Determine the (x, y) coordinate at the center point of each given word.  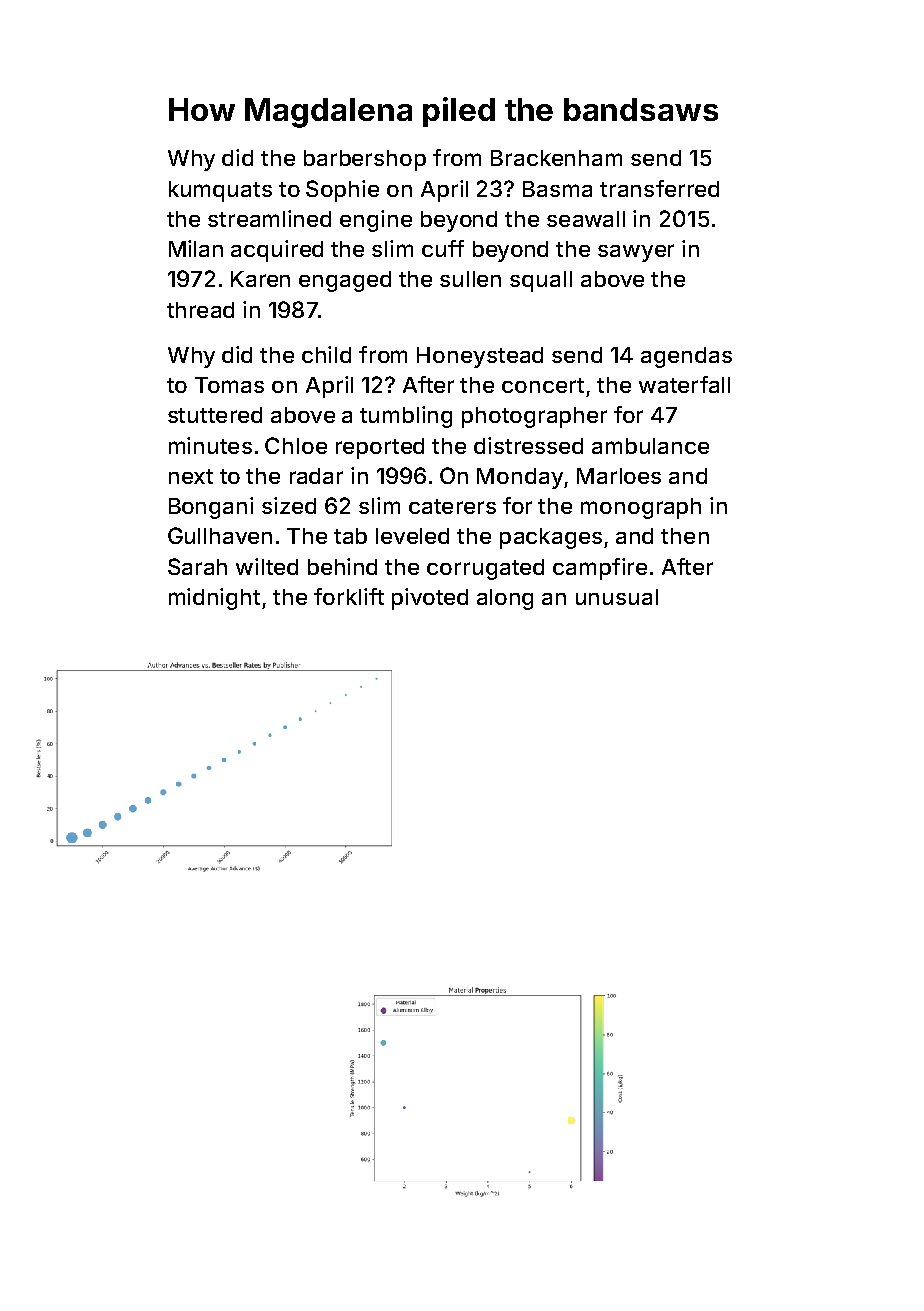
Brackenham (556, 158)
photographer (534, 417)
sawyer (636, 253)
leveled (412, 536)
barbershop (365, 160)
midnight (214, 599)
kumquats (220, 191)
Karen (260, 279)
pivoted (430, 599)
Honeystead (480, 357)
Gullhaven (220, 535)
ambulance (650, 446)
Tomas (229, 385)
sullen (470, 279)
